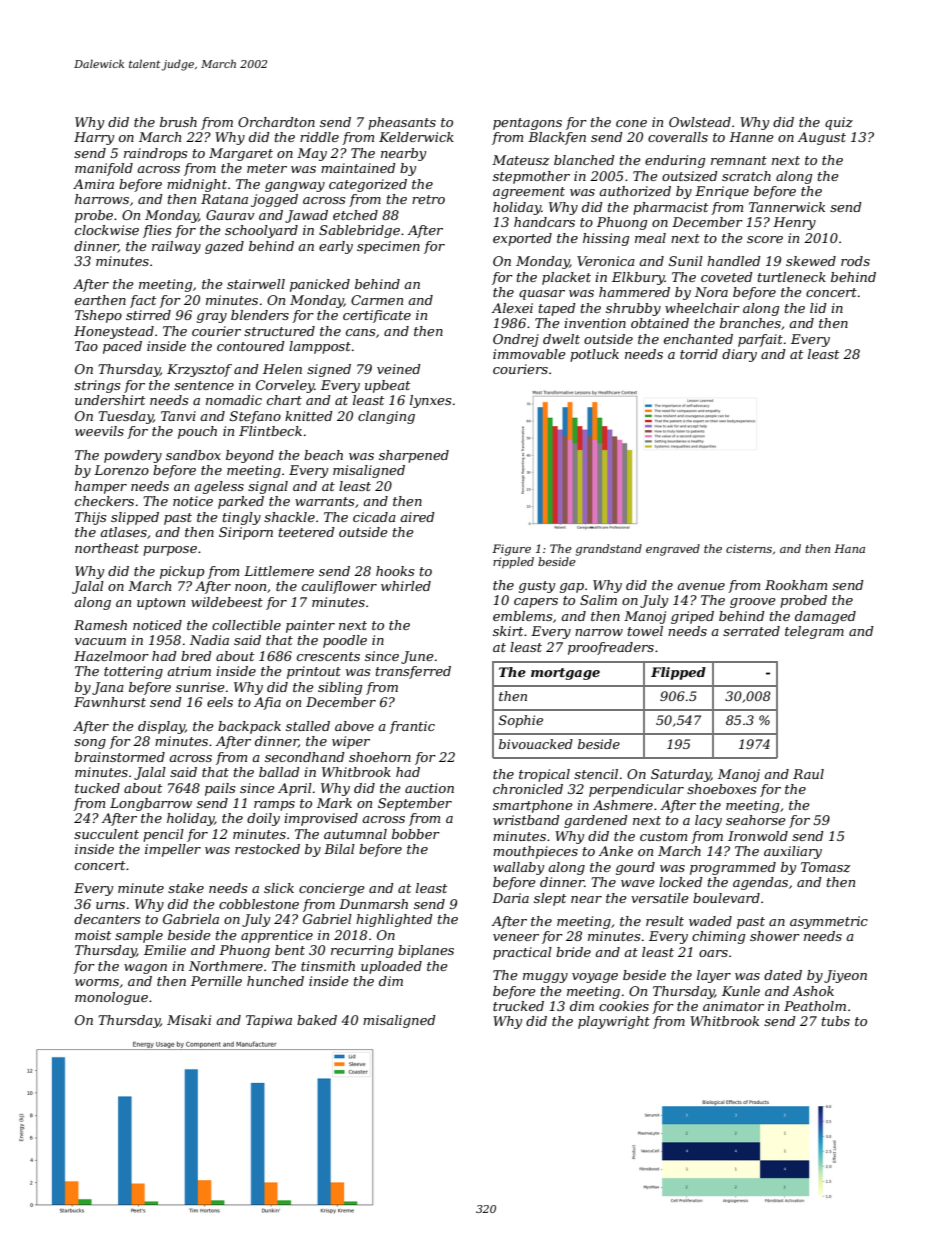 The image size is (952, 1233). Describe the element at coordinates (269, 1021) in the page. I see `Tapiwa` at that location.
